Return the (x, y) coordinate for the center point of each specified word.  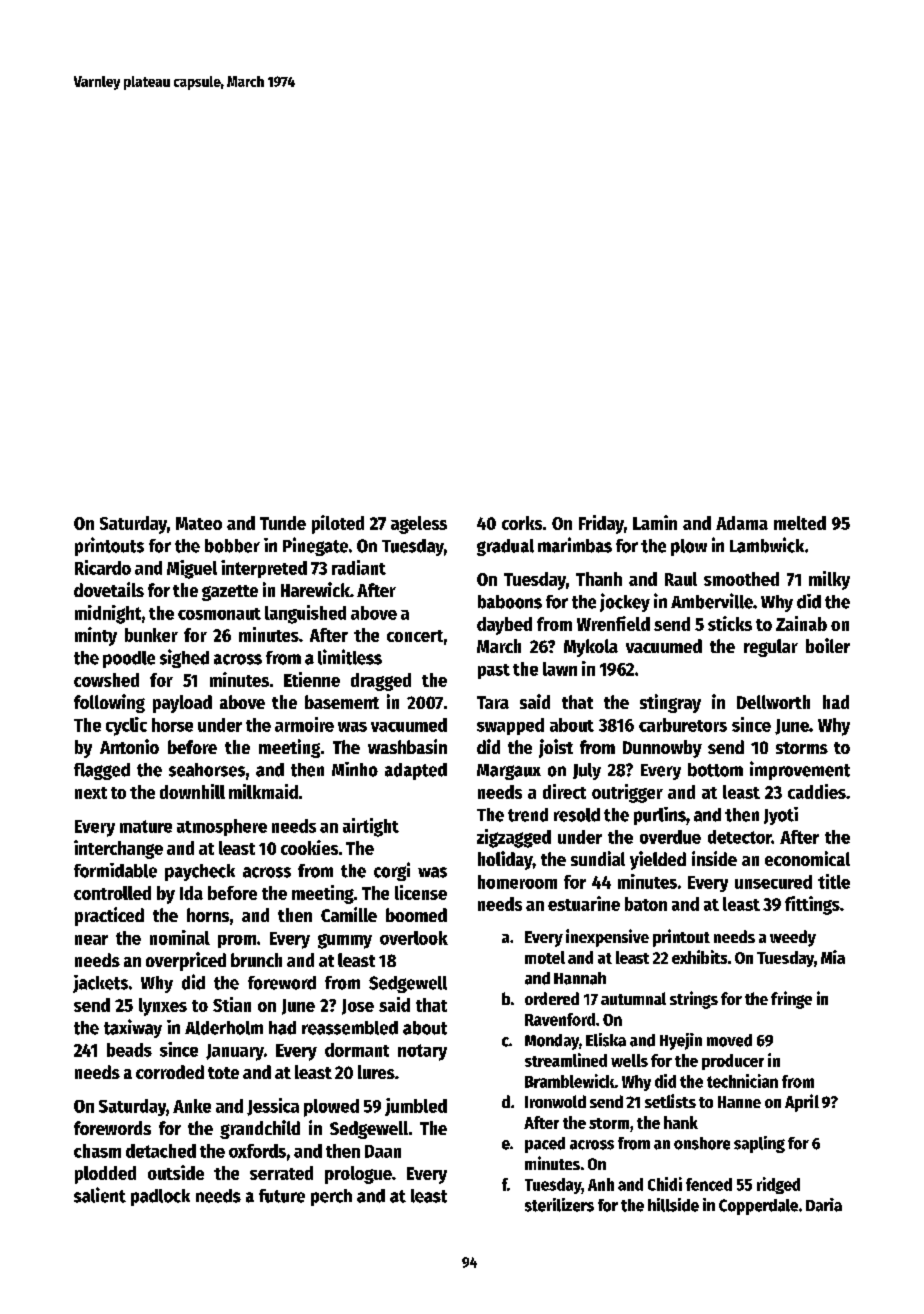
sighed (184, 658)
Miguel (192, 569)
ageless (419, 525)
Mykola (591, 648)
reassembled (350, 1028)
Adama (742, 523)
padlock (160, 1197)
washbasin (407, 746)
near (91, 940)
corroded (170, 1072)
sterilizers (559, 1205)
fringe (791, 1000)
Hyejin (681, 1041)
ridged (778, 1185)
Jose (358, 1007)
